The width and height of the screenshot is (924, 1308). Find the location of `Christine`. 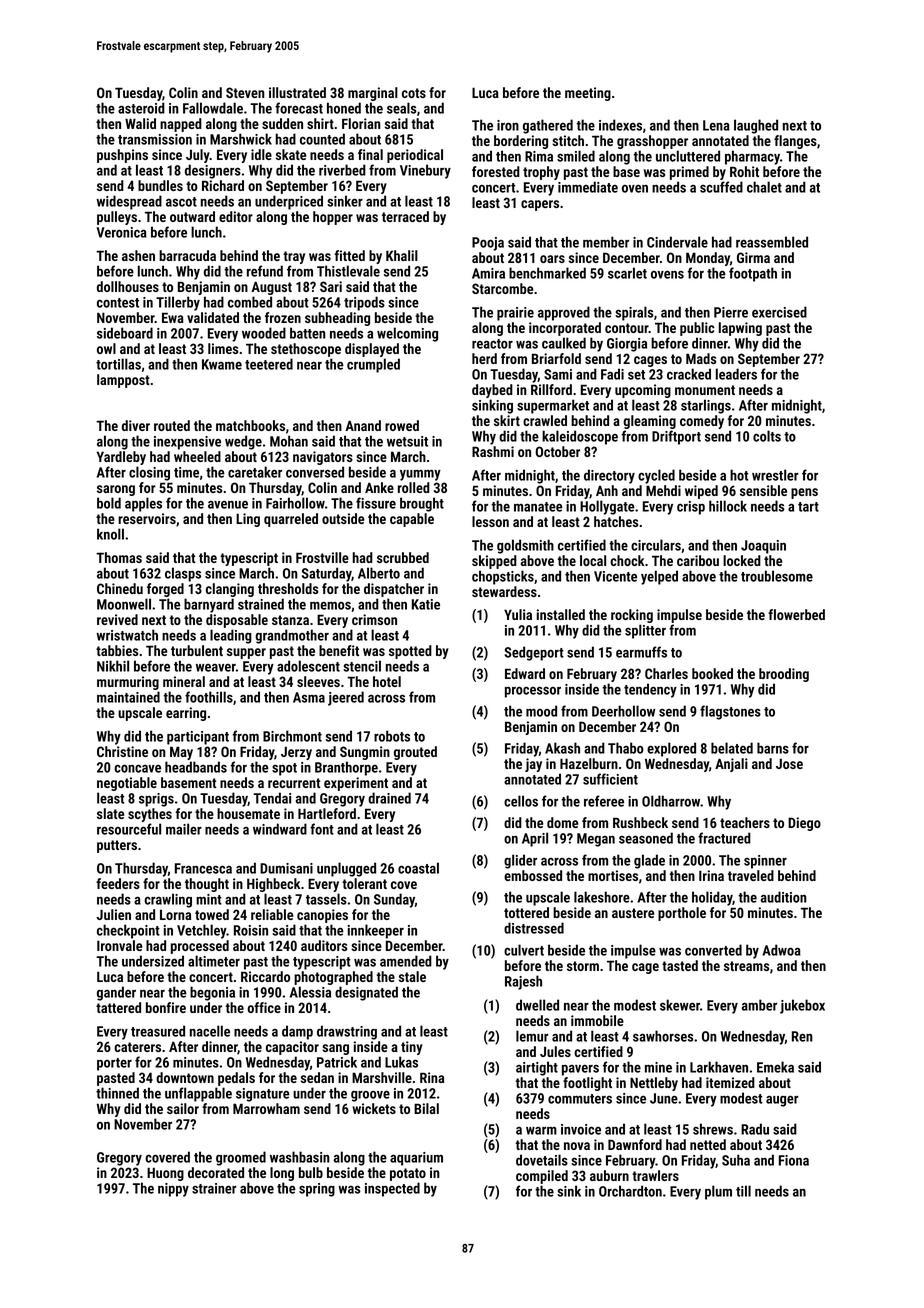

Christine is located at coordinates (122, 751).
